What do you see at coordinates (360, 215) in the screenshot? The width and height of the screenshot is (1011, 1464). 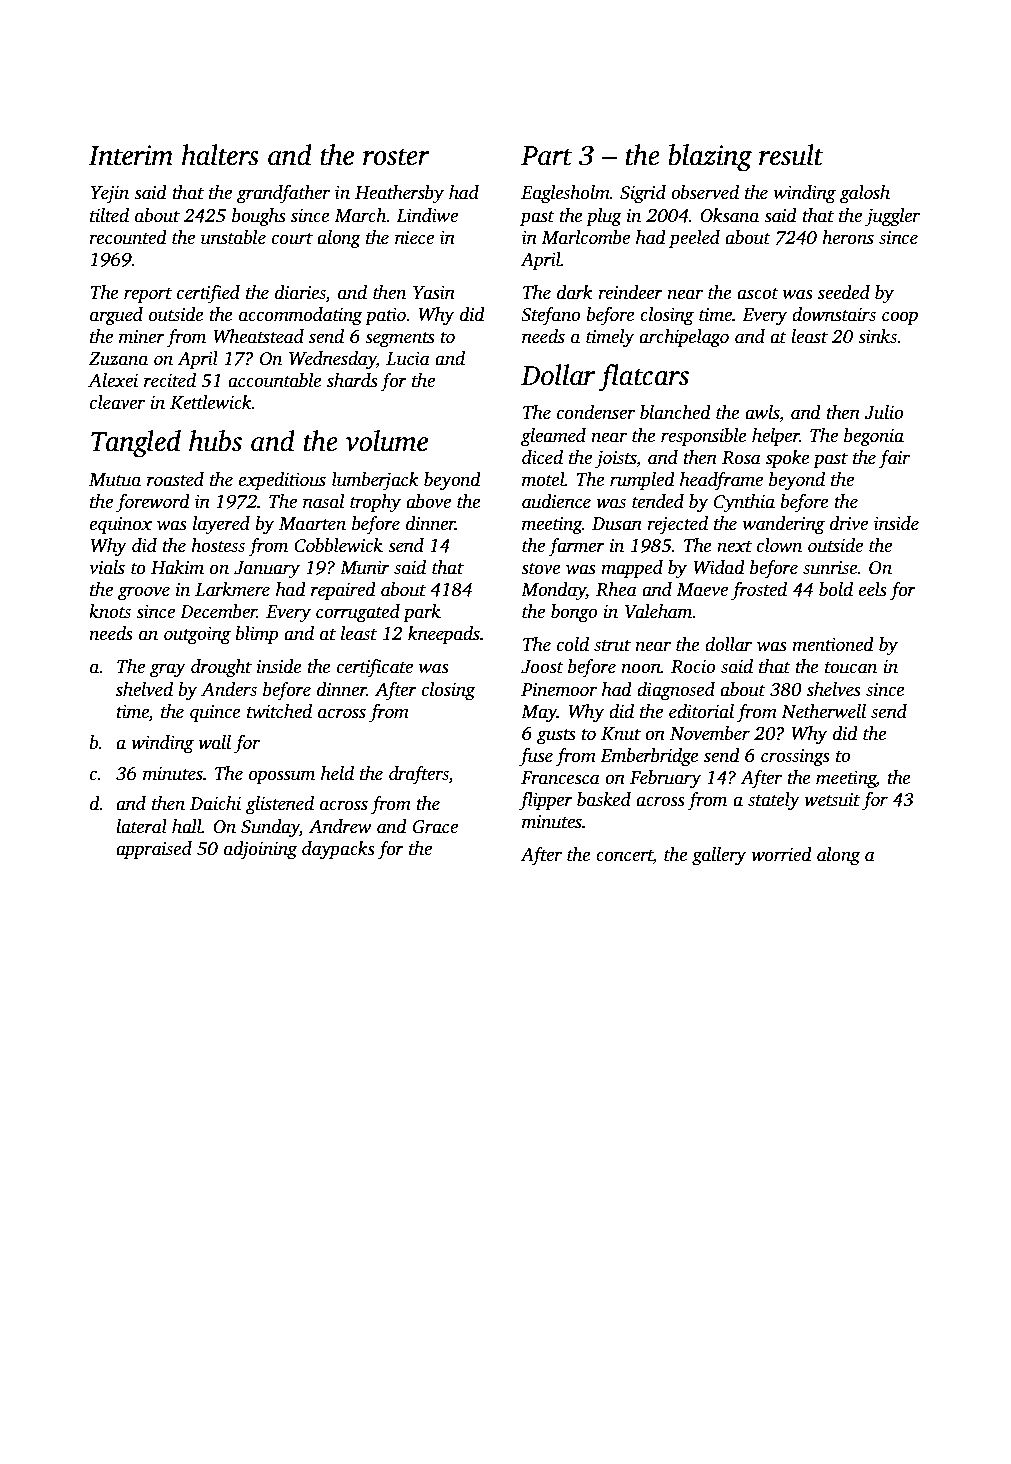 I see `March` at bounding box center [360, 215].
